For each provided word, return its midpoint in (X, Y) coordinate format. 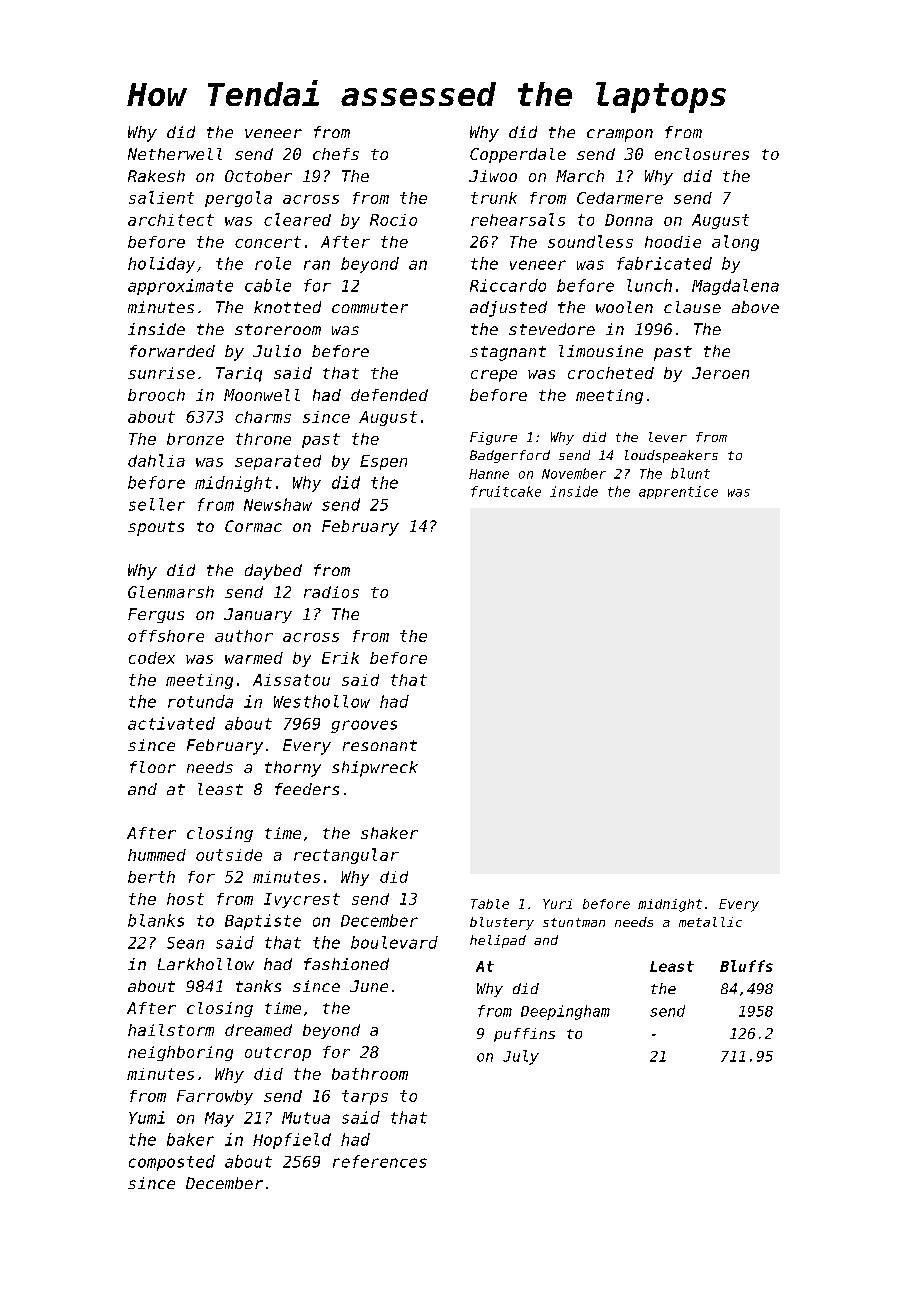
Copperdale (518, 155)
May (219, 1119)
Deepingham (565, 1012)
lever (668, 437)
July (521, 1057)
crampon (620, 135)
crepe (494, 376)
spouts (156, 528)
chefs (336, 154)
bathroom (370, 1074)
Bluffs (746, 966)
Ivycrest (302, 900)
